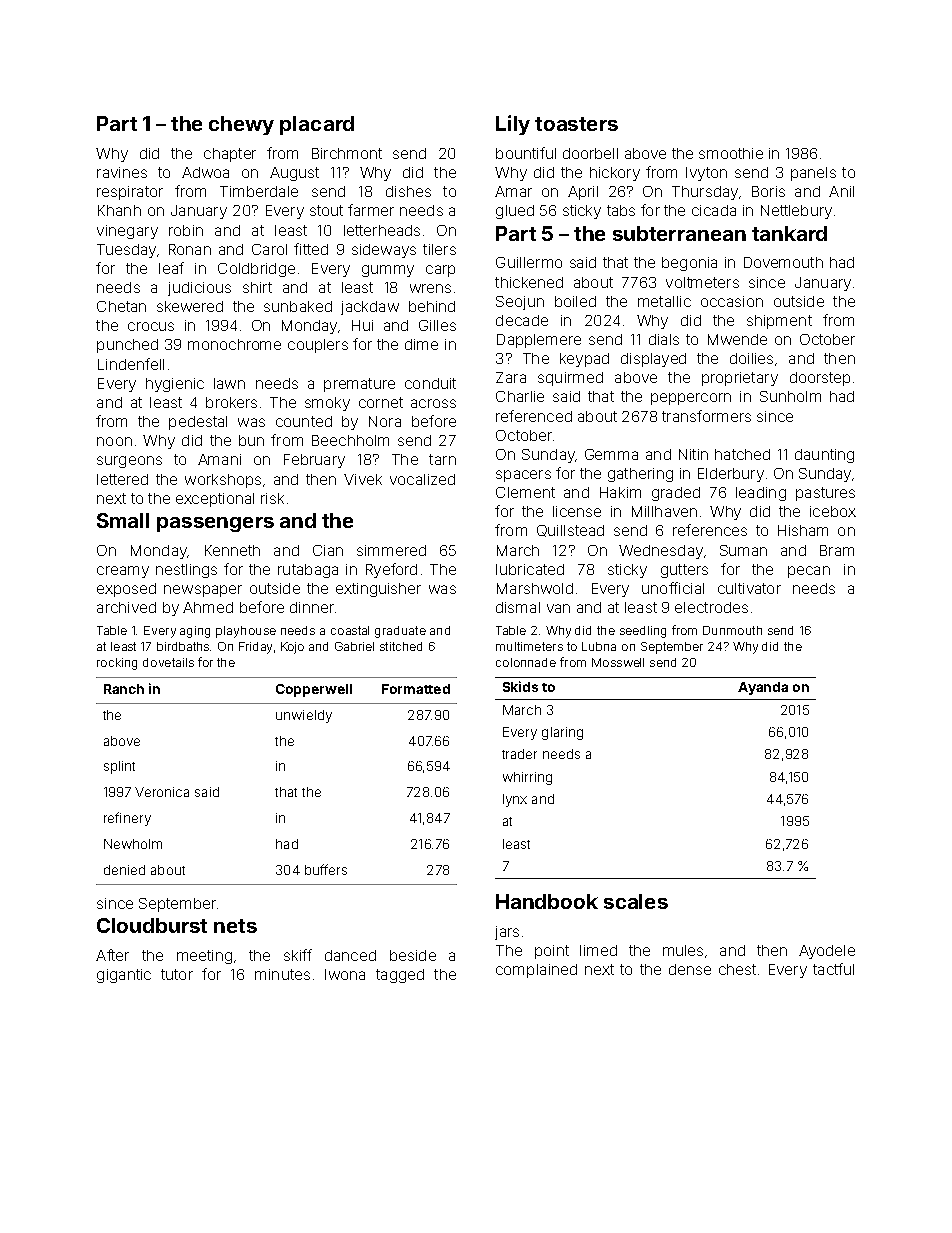 The height and width of the screenshot is (1233, 952). What do you see at coordinates (304, 716) in the screenshot?
I see `unwieldy` at bounding box center [304, 716].
